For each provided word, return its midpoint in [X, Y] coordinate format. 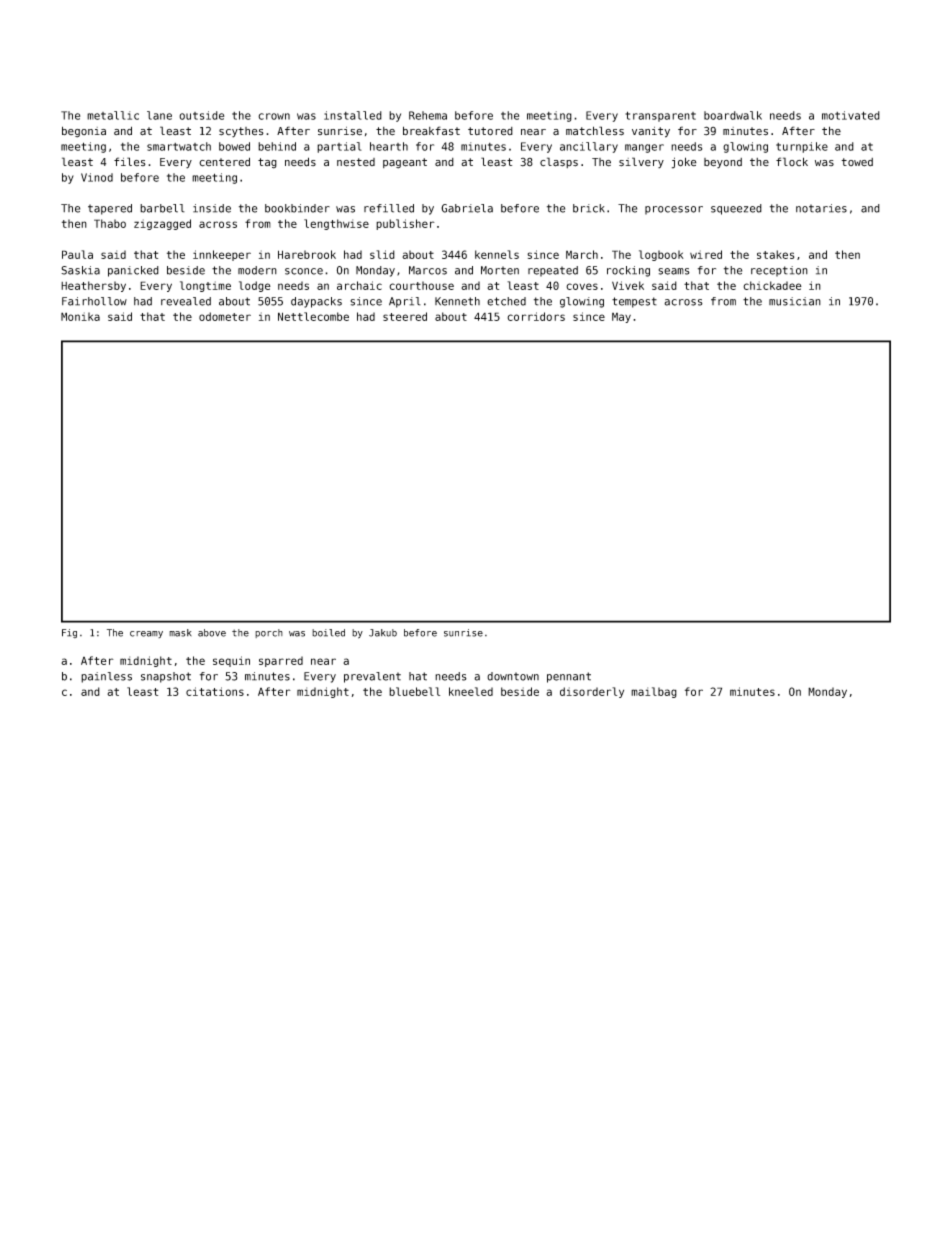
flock [792, 161]
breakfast [431, 131]
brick [589, 208]
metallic [113, 115]
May [621, 318]
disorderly [592, 692]
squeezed [736, 209]
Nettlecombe [313, 316]
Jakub [383, 633]
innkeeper [222, 255]
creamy [146, 634]
